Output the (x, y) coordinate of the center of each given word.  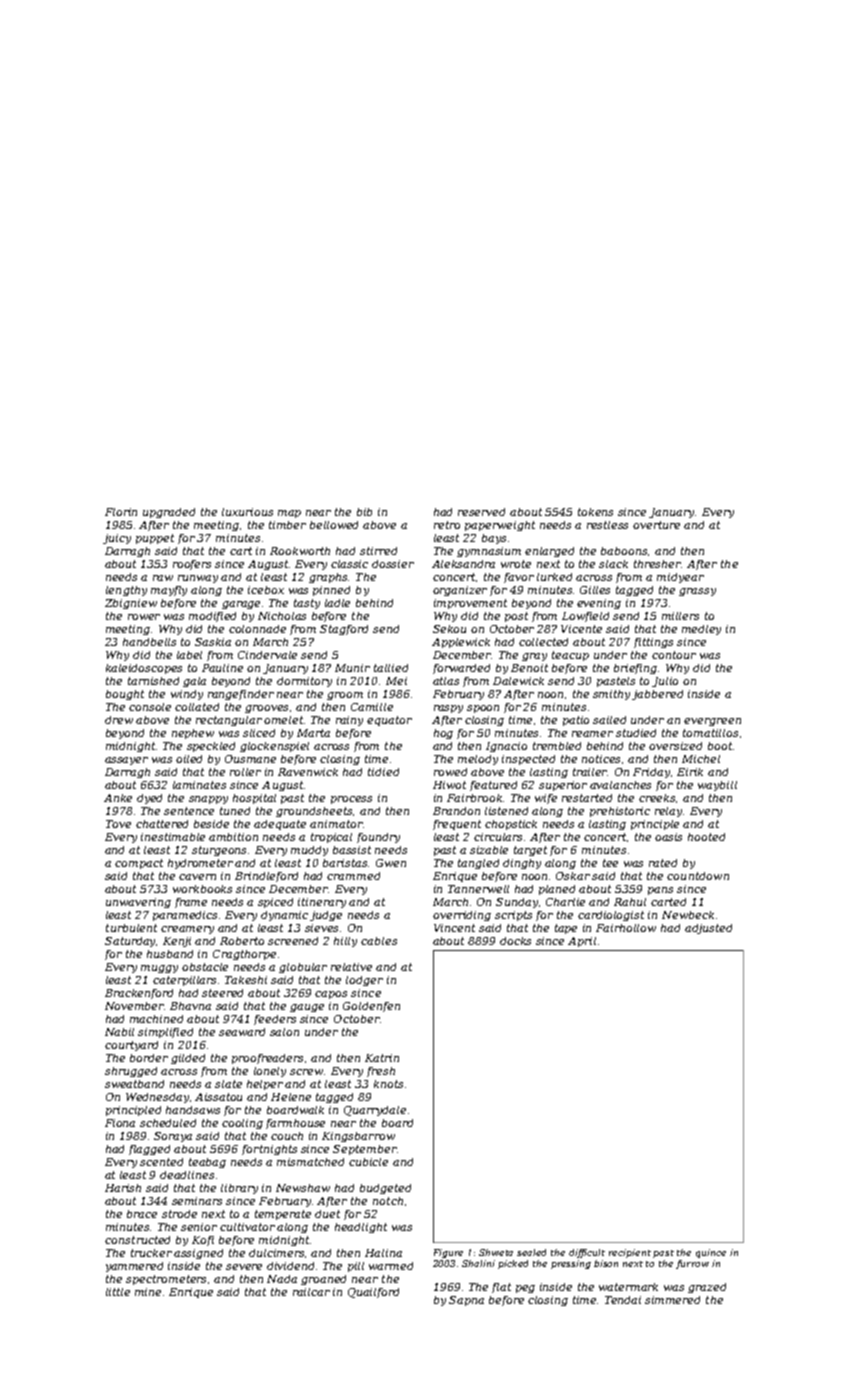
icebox (266, 590)
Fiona (120, 1123)
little (118, 1292)
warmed (391, 1266)
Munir (352, 668)
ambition (233, 837)
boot (720, 746)
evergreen (712, 722)
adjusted (708, 929)
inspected (528, 760)
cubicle (368, 1162)
